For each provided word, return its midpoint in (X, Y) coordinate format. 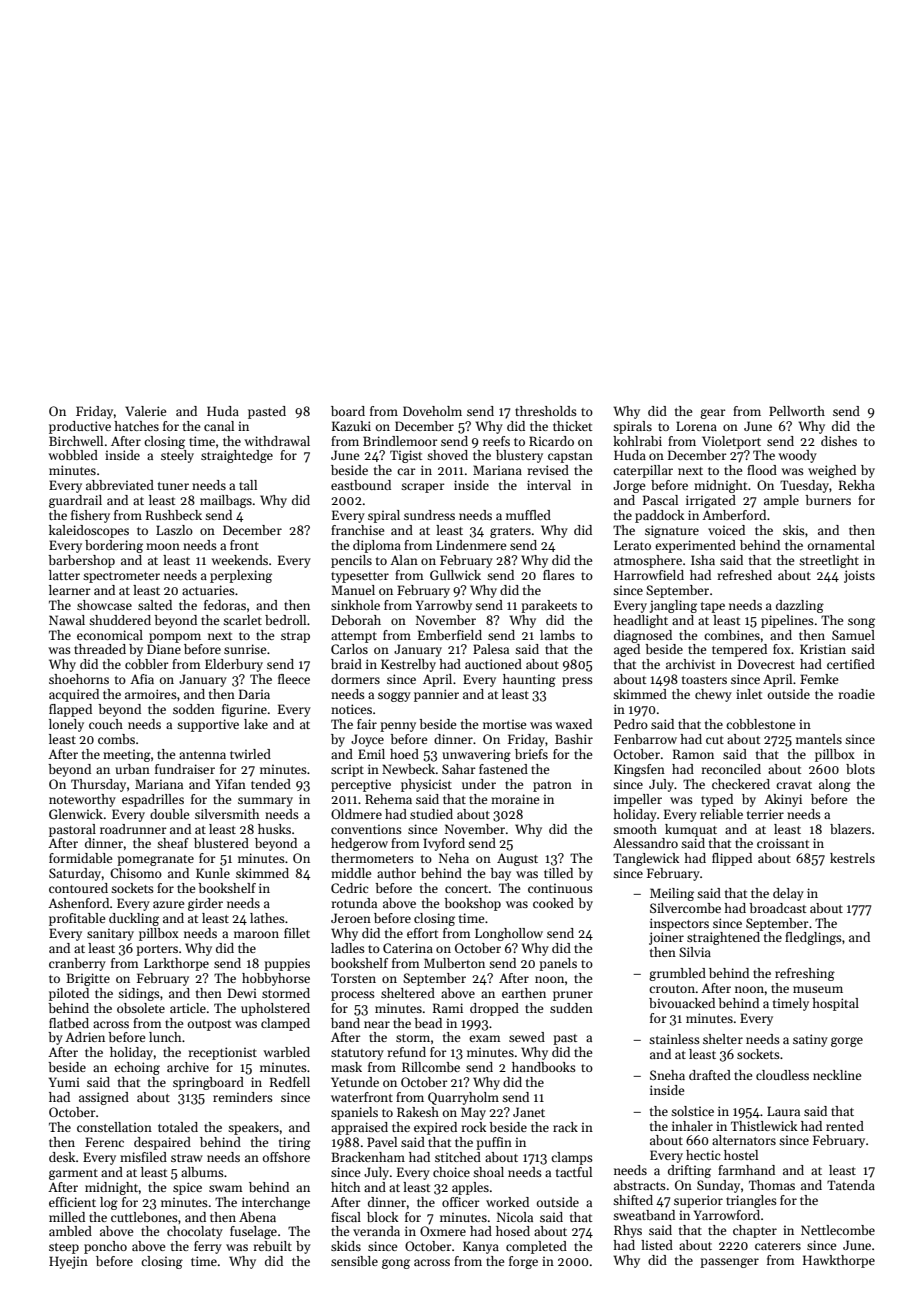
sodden (194, 709)
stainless (674, 1039)
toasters (704, 680)
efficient (72, 1202)
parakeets (549, 606)
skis (794, 530)
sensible (354, 1261)
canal (219, 426)
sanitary (110, 934)
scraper (423, 488)
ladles (348, 948)
